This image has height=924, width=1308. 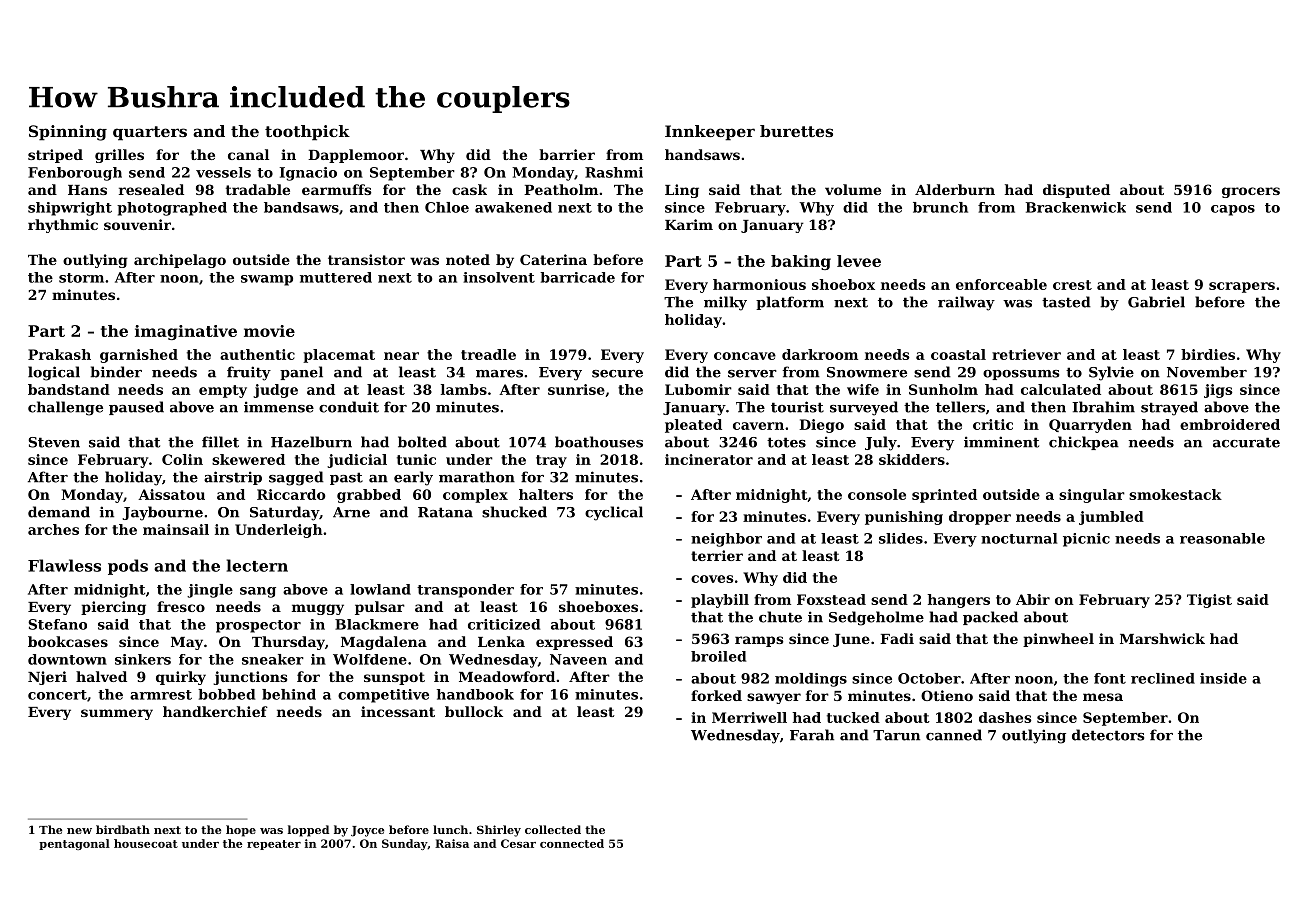 What do you see at coordinates (710, 133) in the image?
I see `Innkeeper` at bounding box center [710, 133].
